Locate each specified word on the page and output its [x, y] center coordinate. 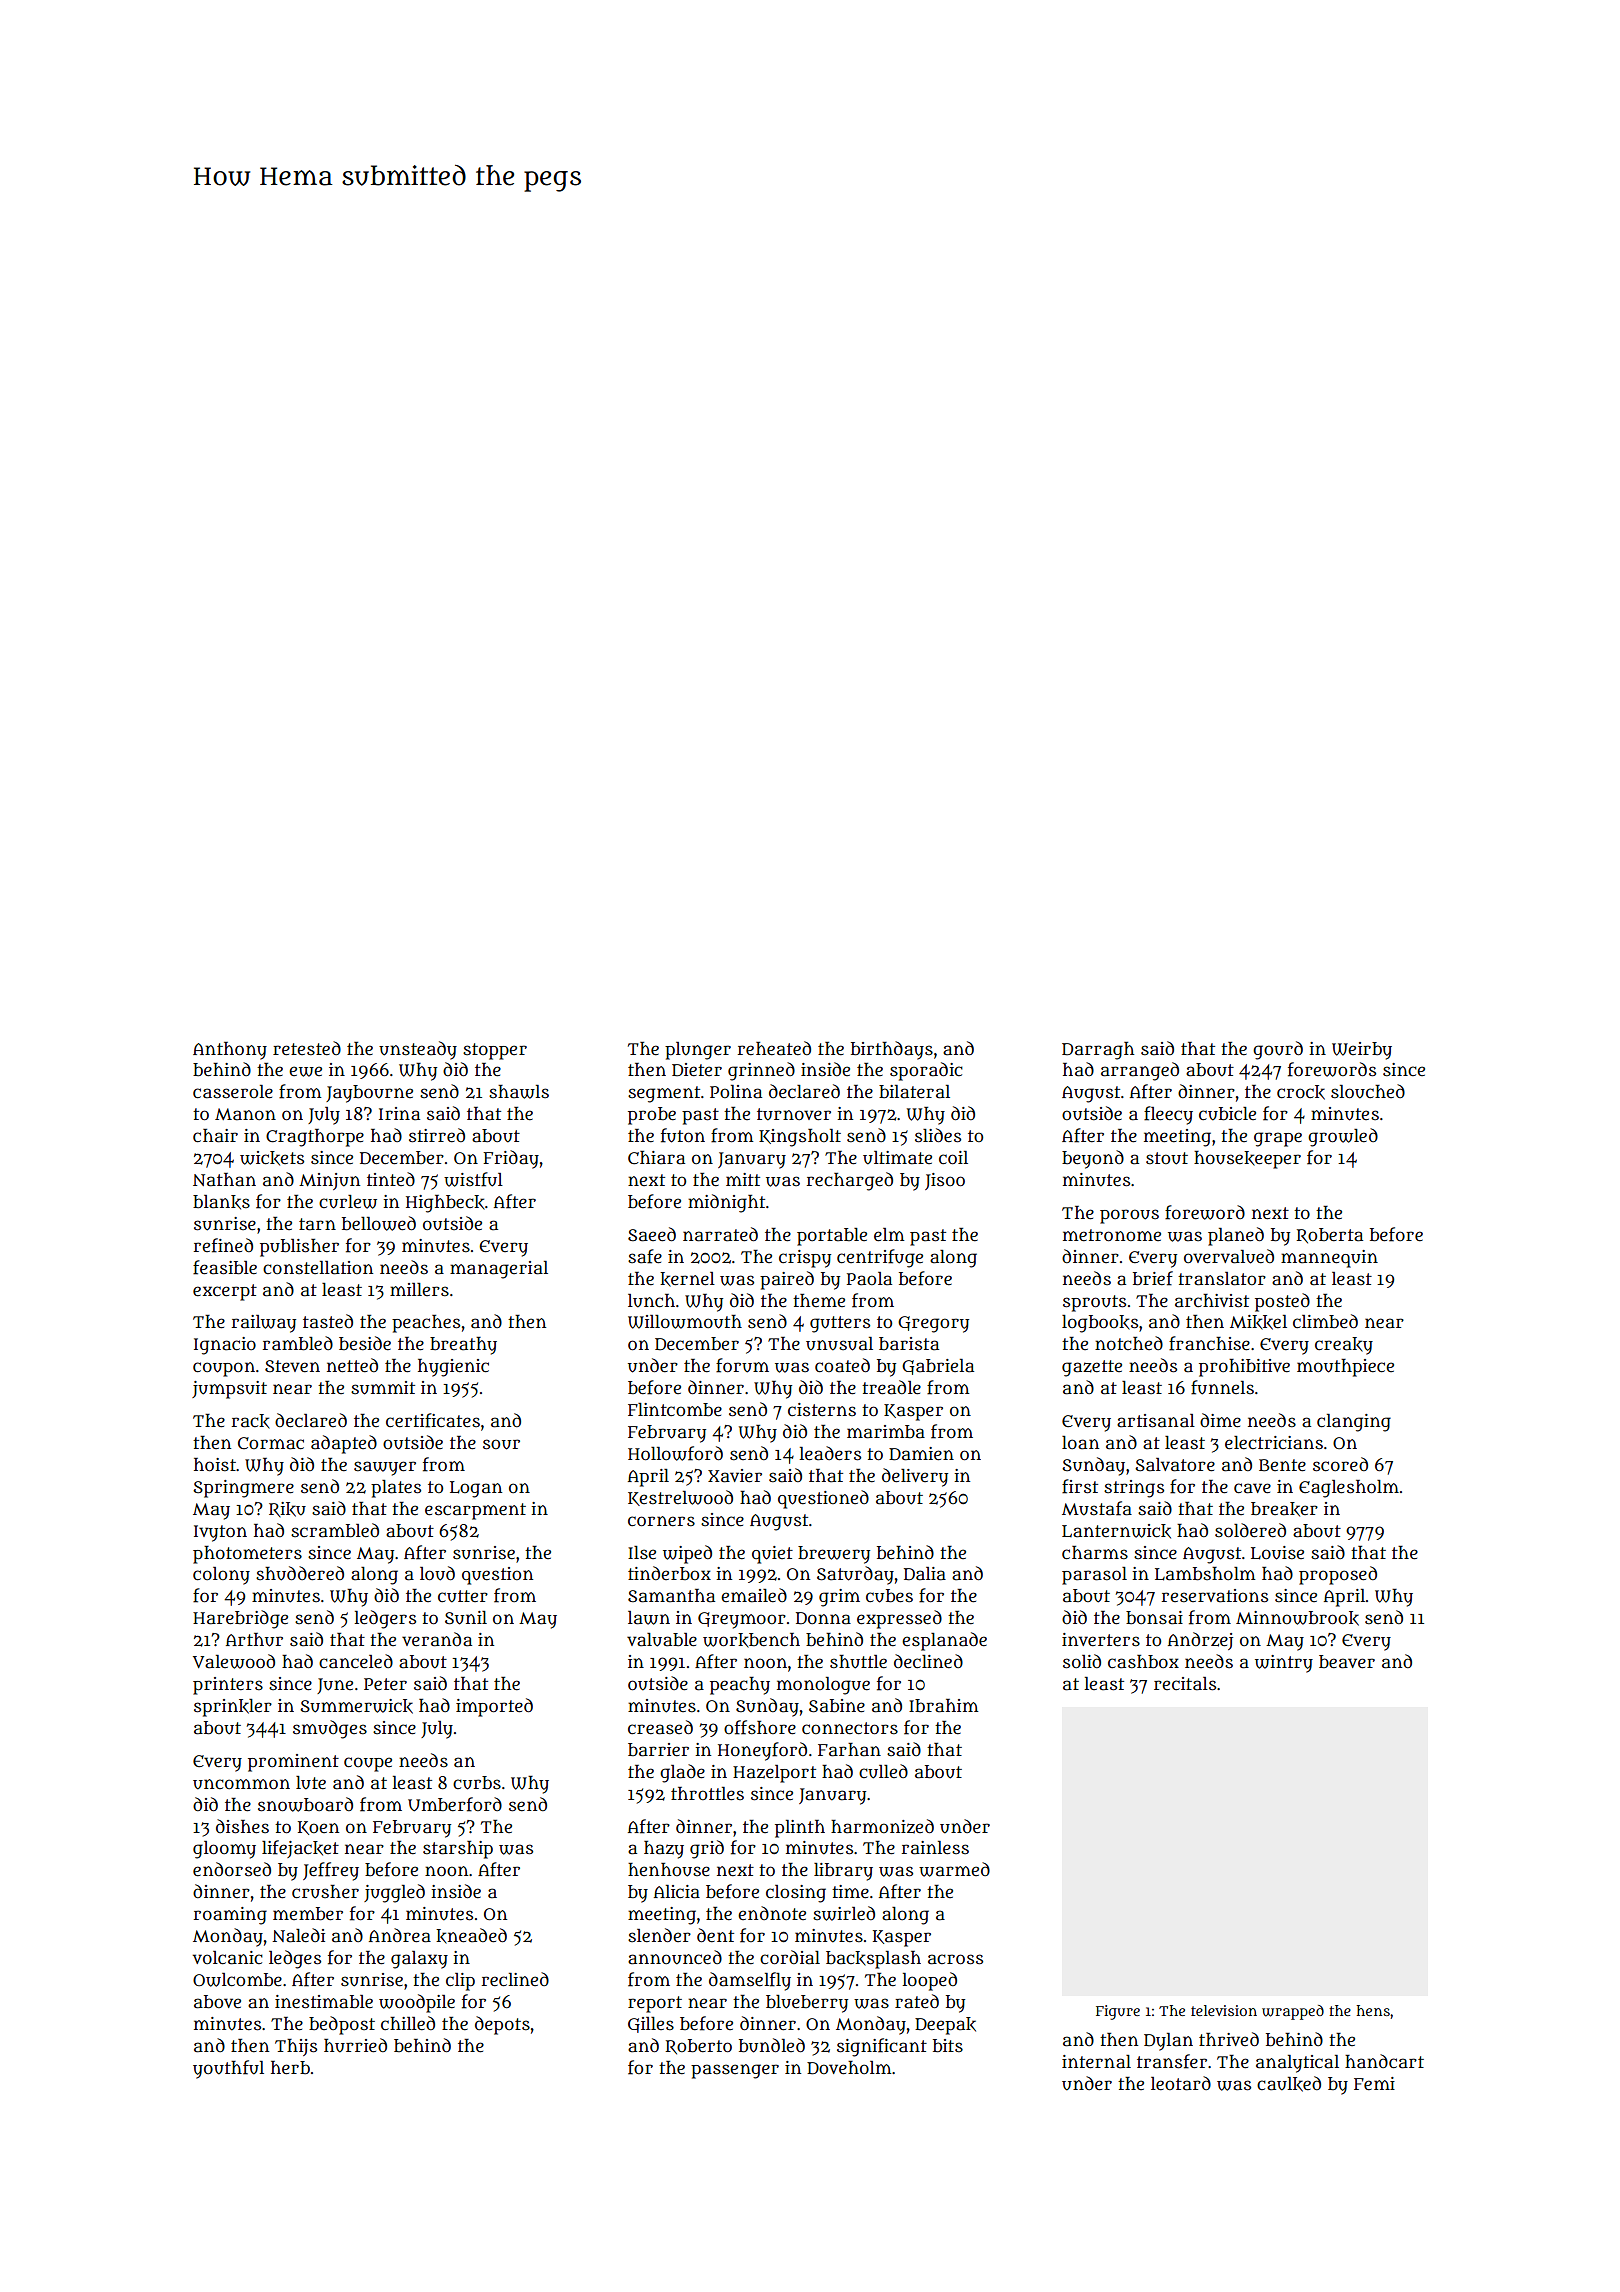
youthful [228, 2069]
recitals [1185, 1684]
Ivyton [220, 1533]
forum [742, 1365]
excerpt [225, 1292]
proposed [1338, 1575]
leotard [1181, 2083]
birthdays [892, 1050]
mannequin [1329, 1259]
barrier [658, 1750]
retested [307, 1048]
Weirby [1362, 1051]
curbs [477, 1783]
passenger [735, 2071]
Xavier [735, 1476]
